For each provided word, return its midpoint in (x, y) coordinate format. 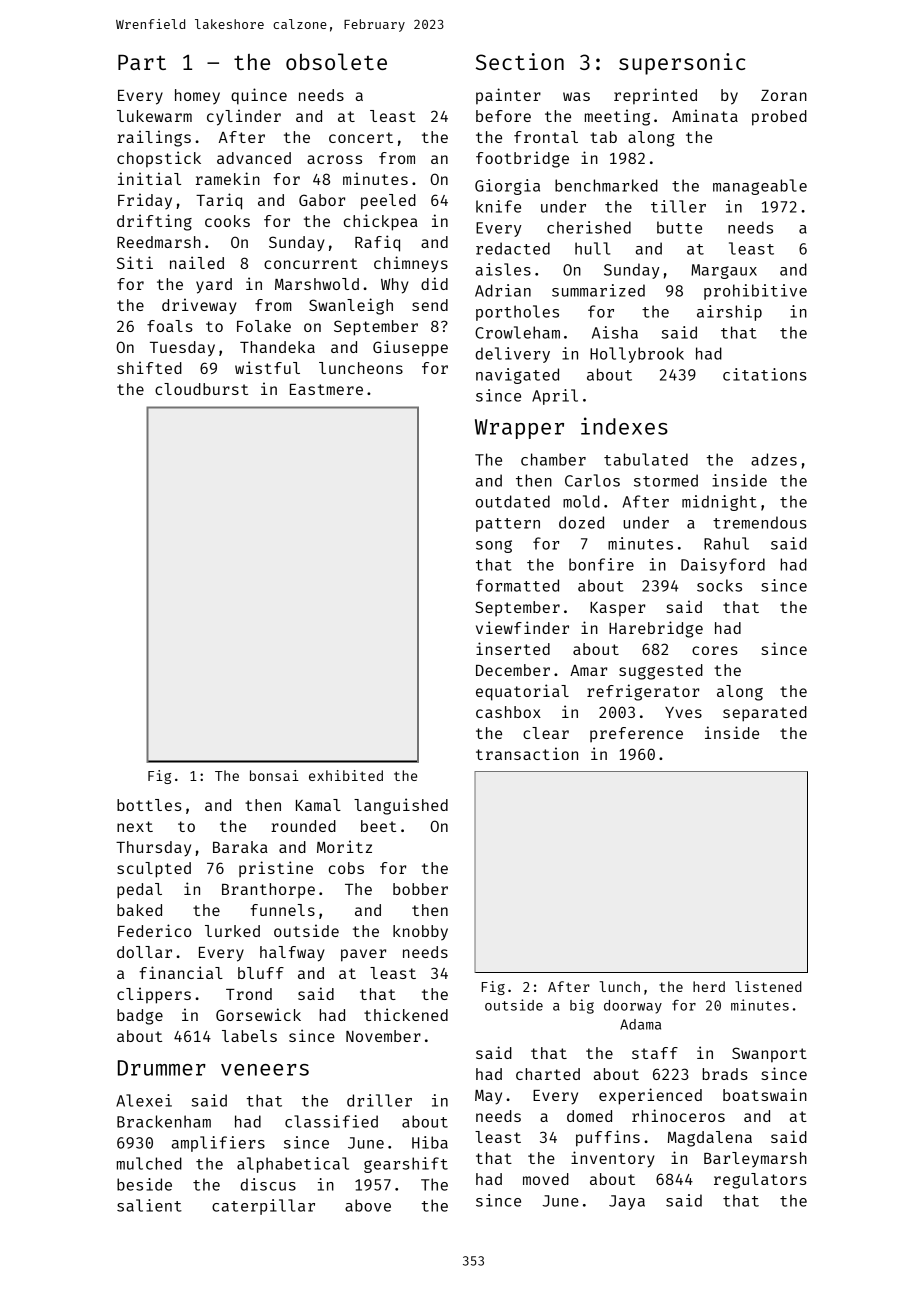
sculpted (154, 870)
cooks (227, 221)
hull (592, 248)
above (368, 1205)
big (582, 1006)
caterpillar (263, 1207)
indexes (624, 426)
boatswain (765, 1094)
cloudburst (201, 389)
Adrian (503, 290)
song (494, 546)
